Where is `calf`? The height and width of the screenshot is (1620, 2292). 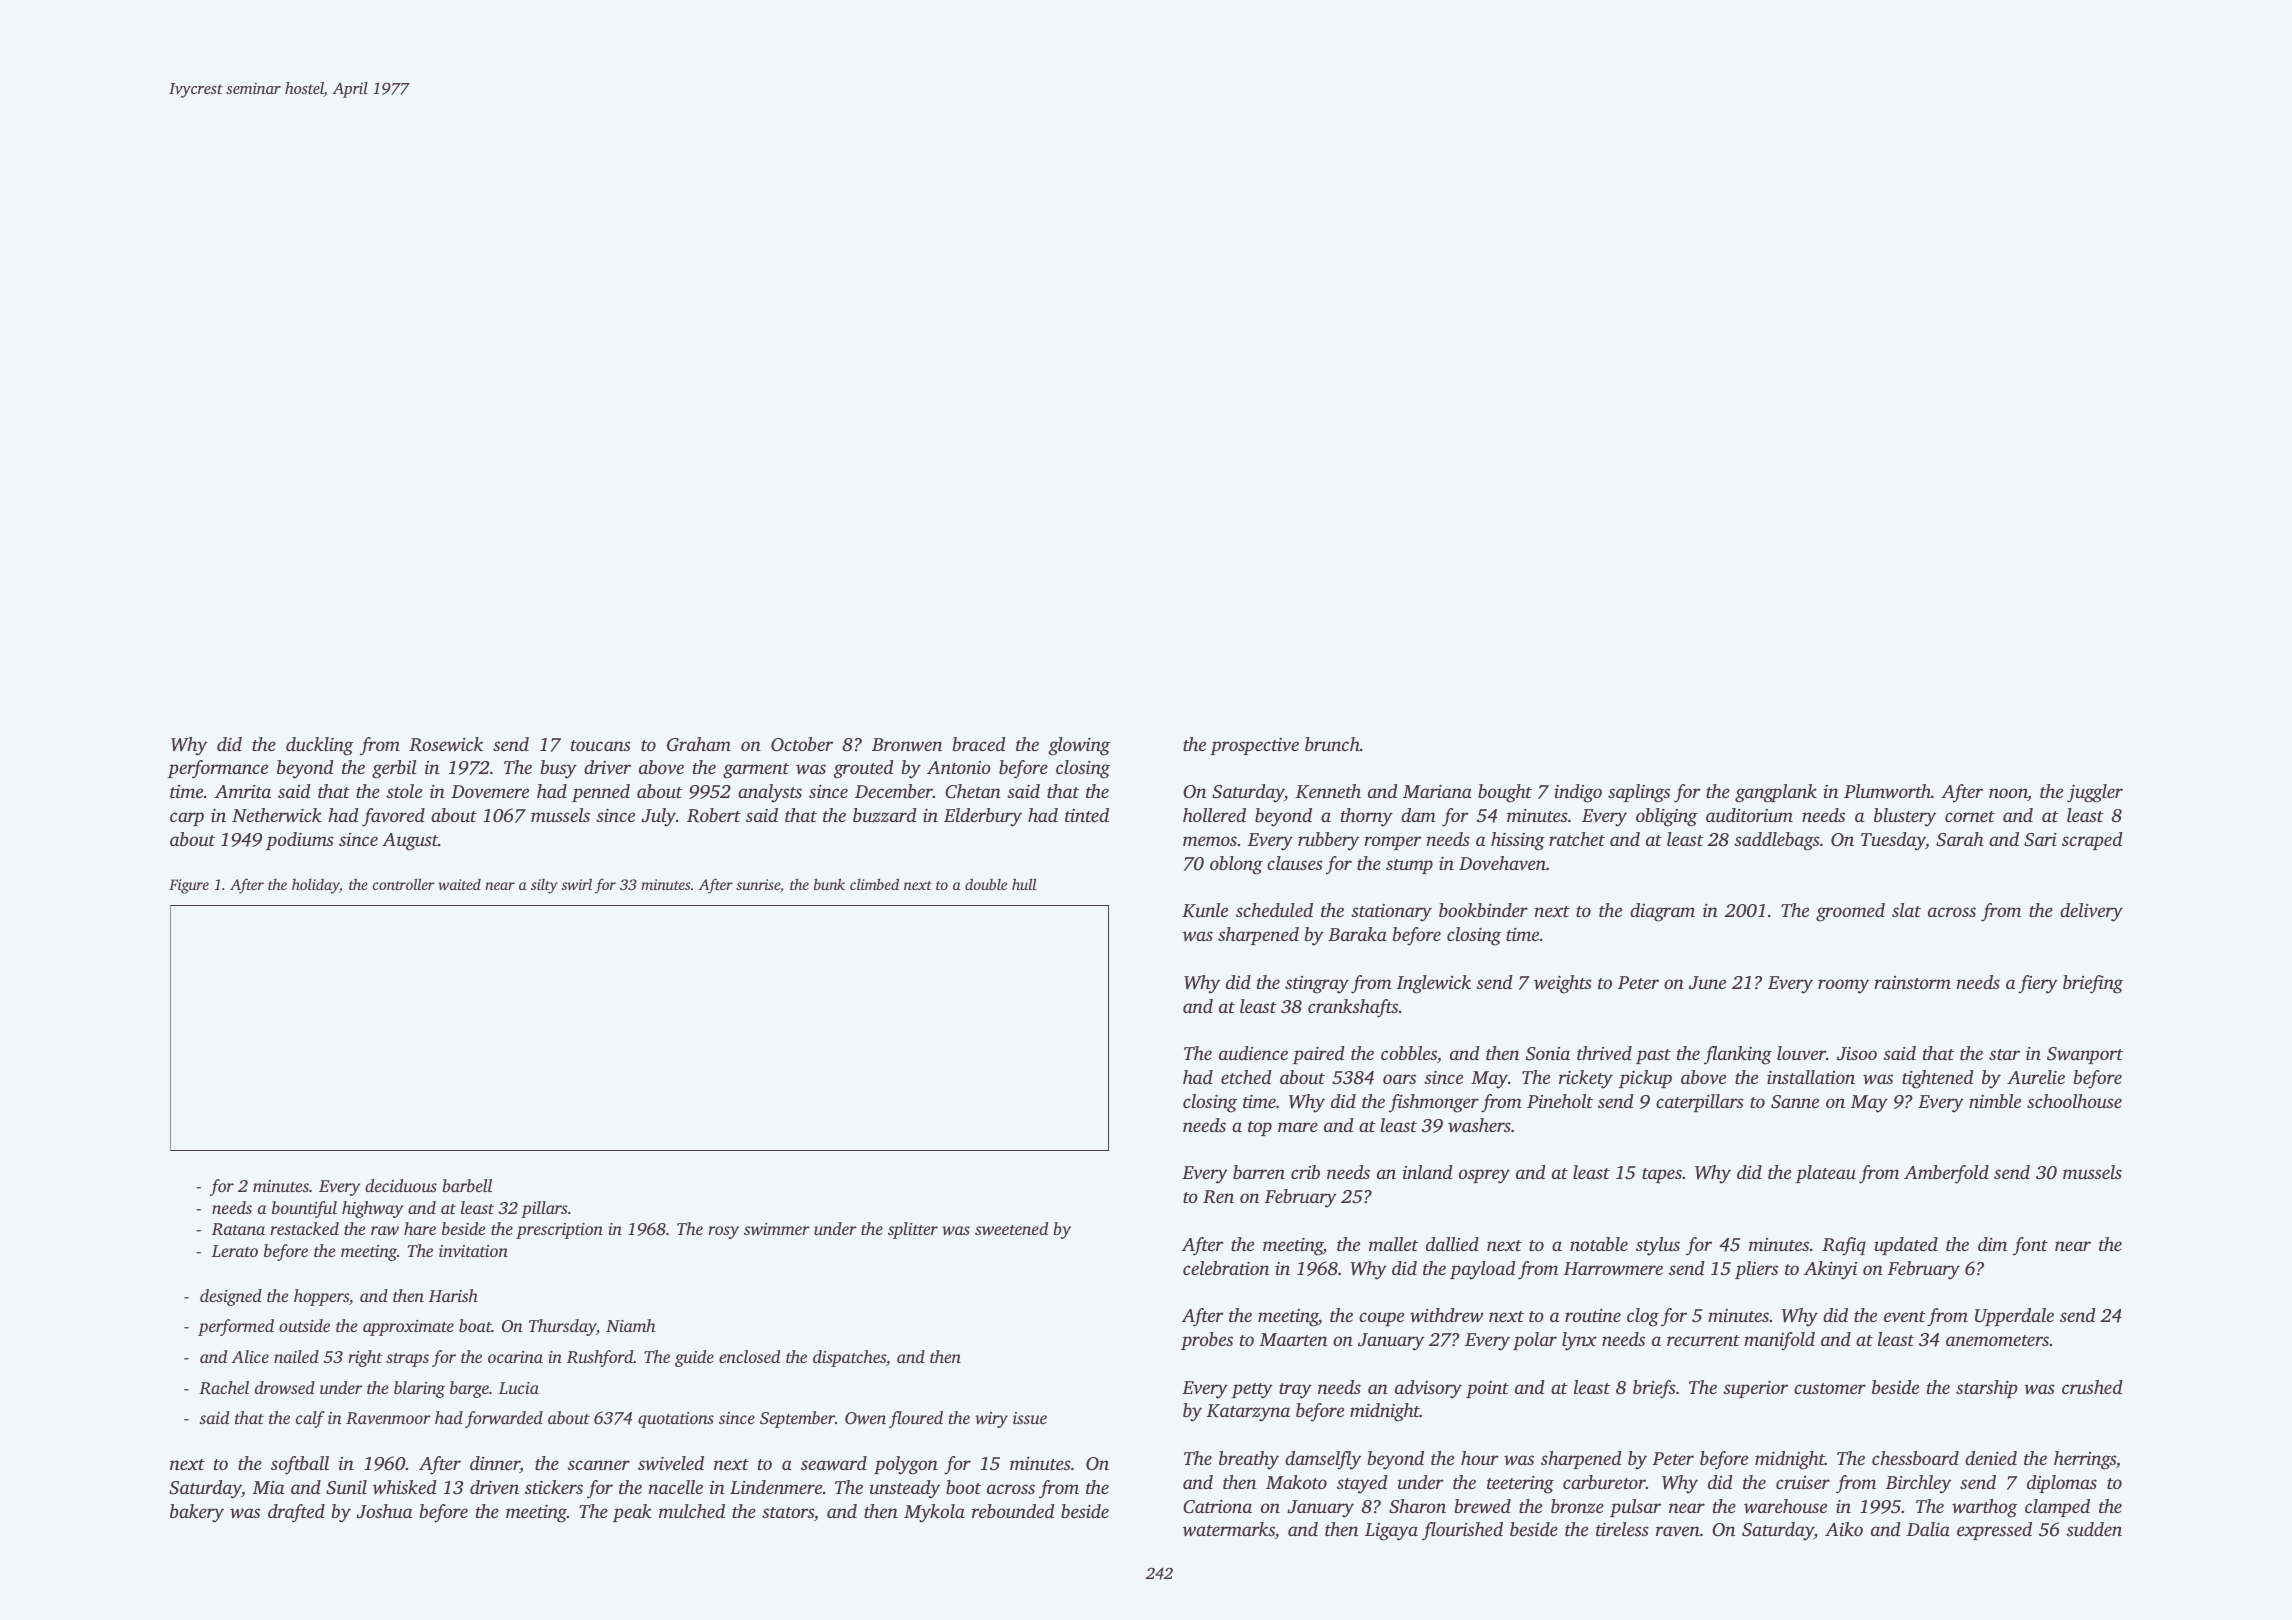 calf is located at coordinates (310, 1419).
